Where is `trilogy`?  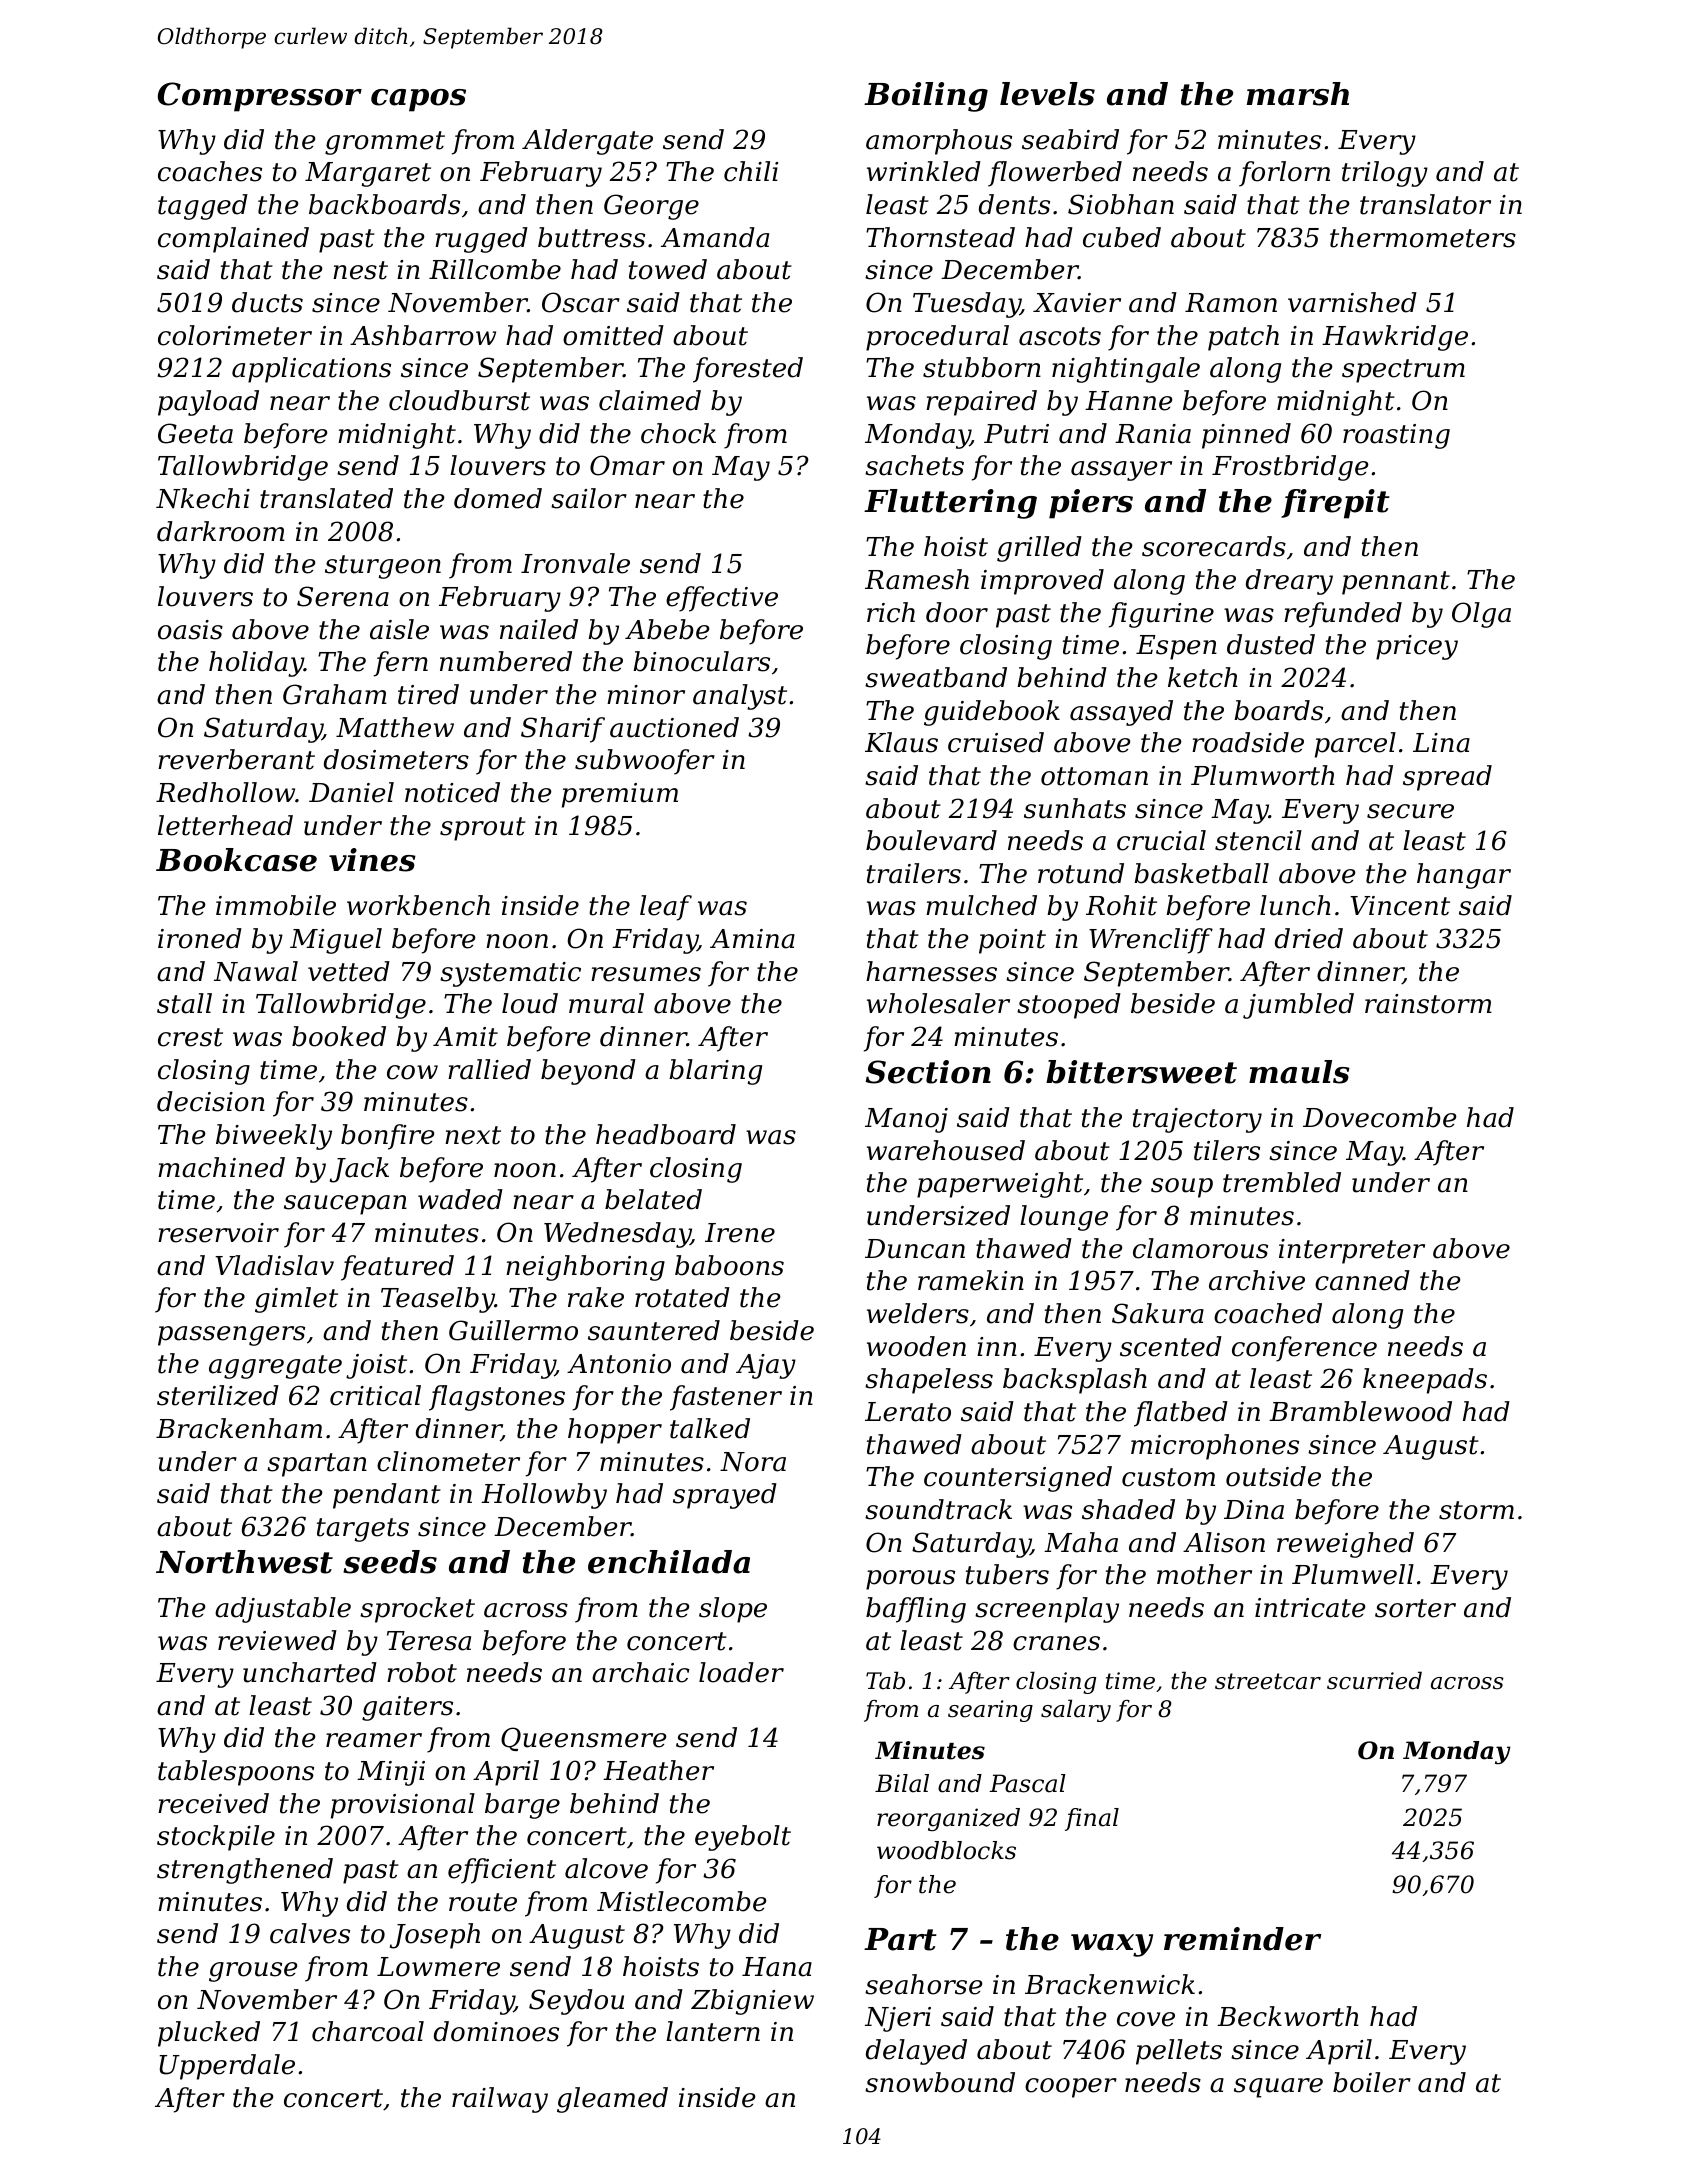 trilogy is located at coordinates (1385, 174).
